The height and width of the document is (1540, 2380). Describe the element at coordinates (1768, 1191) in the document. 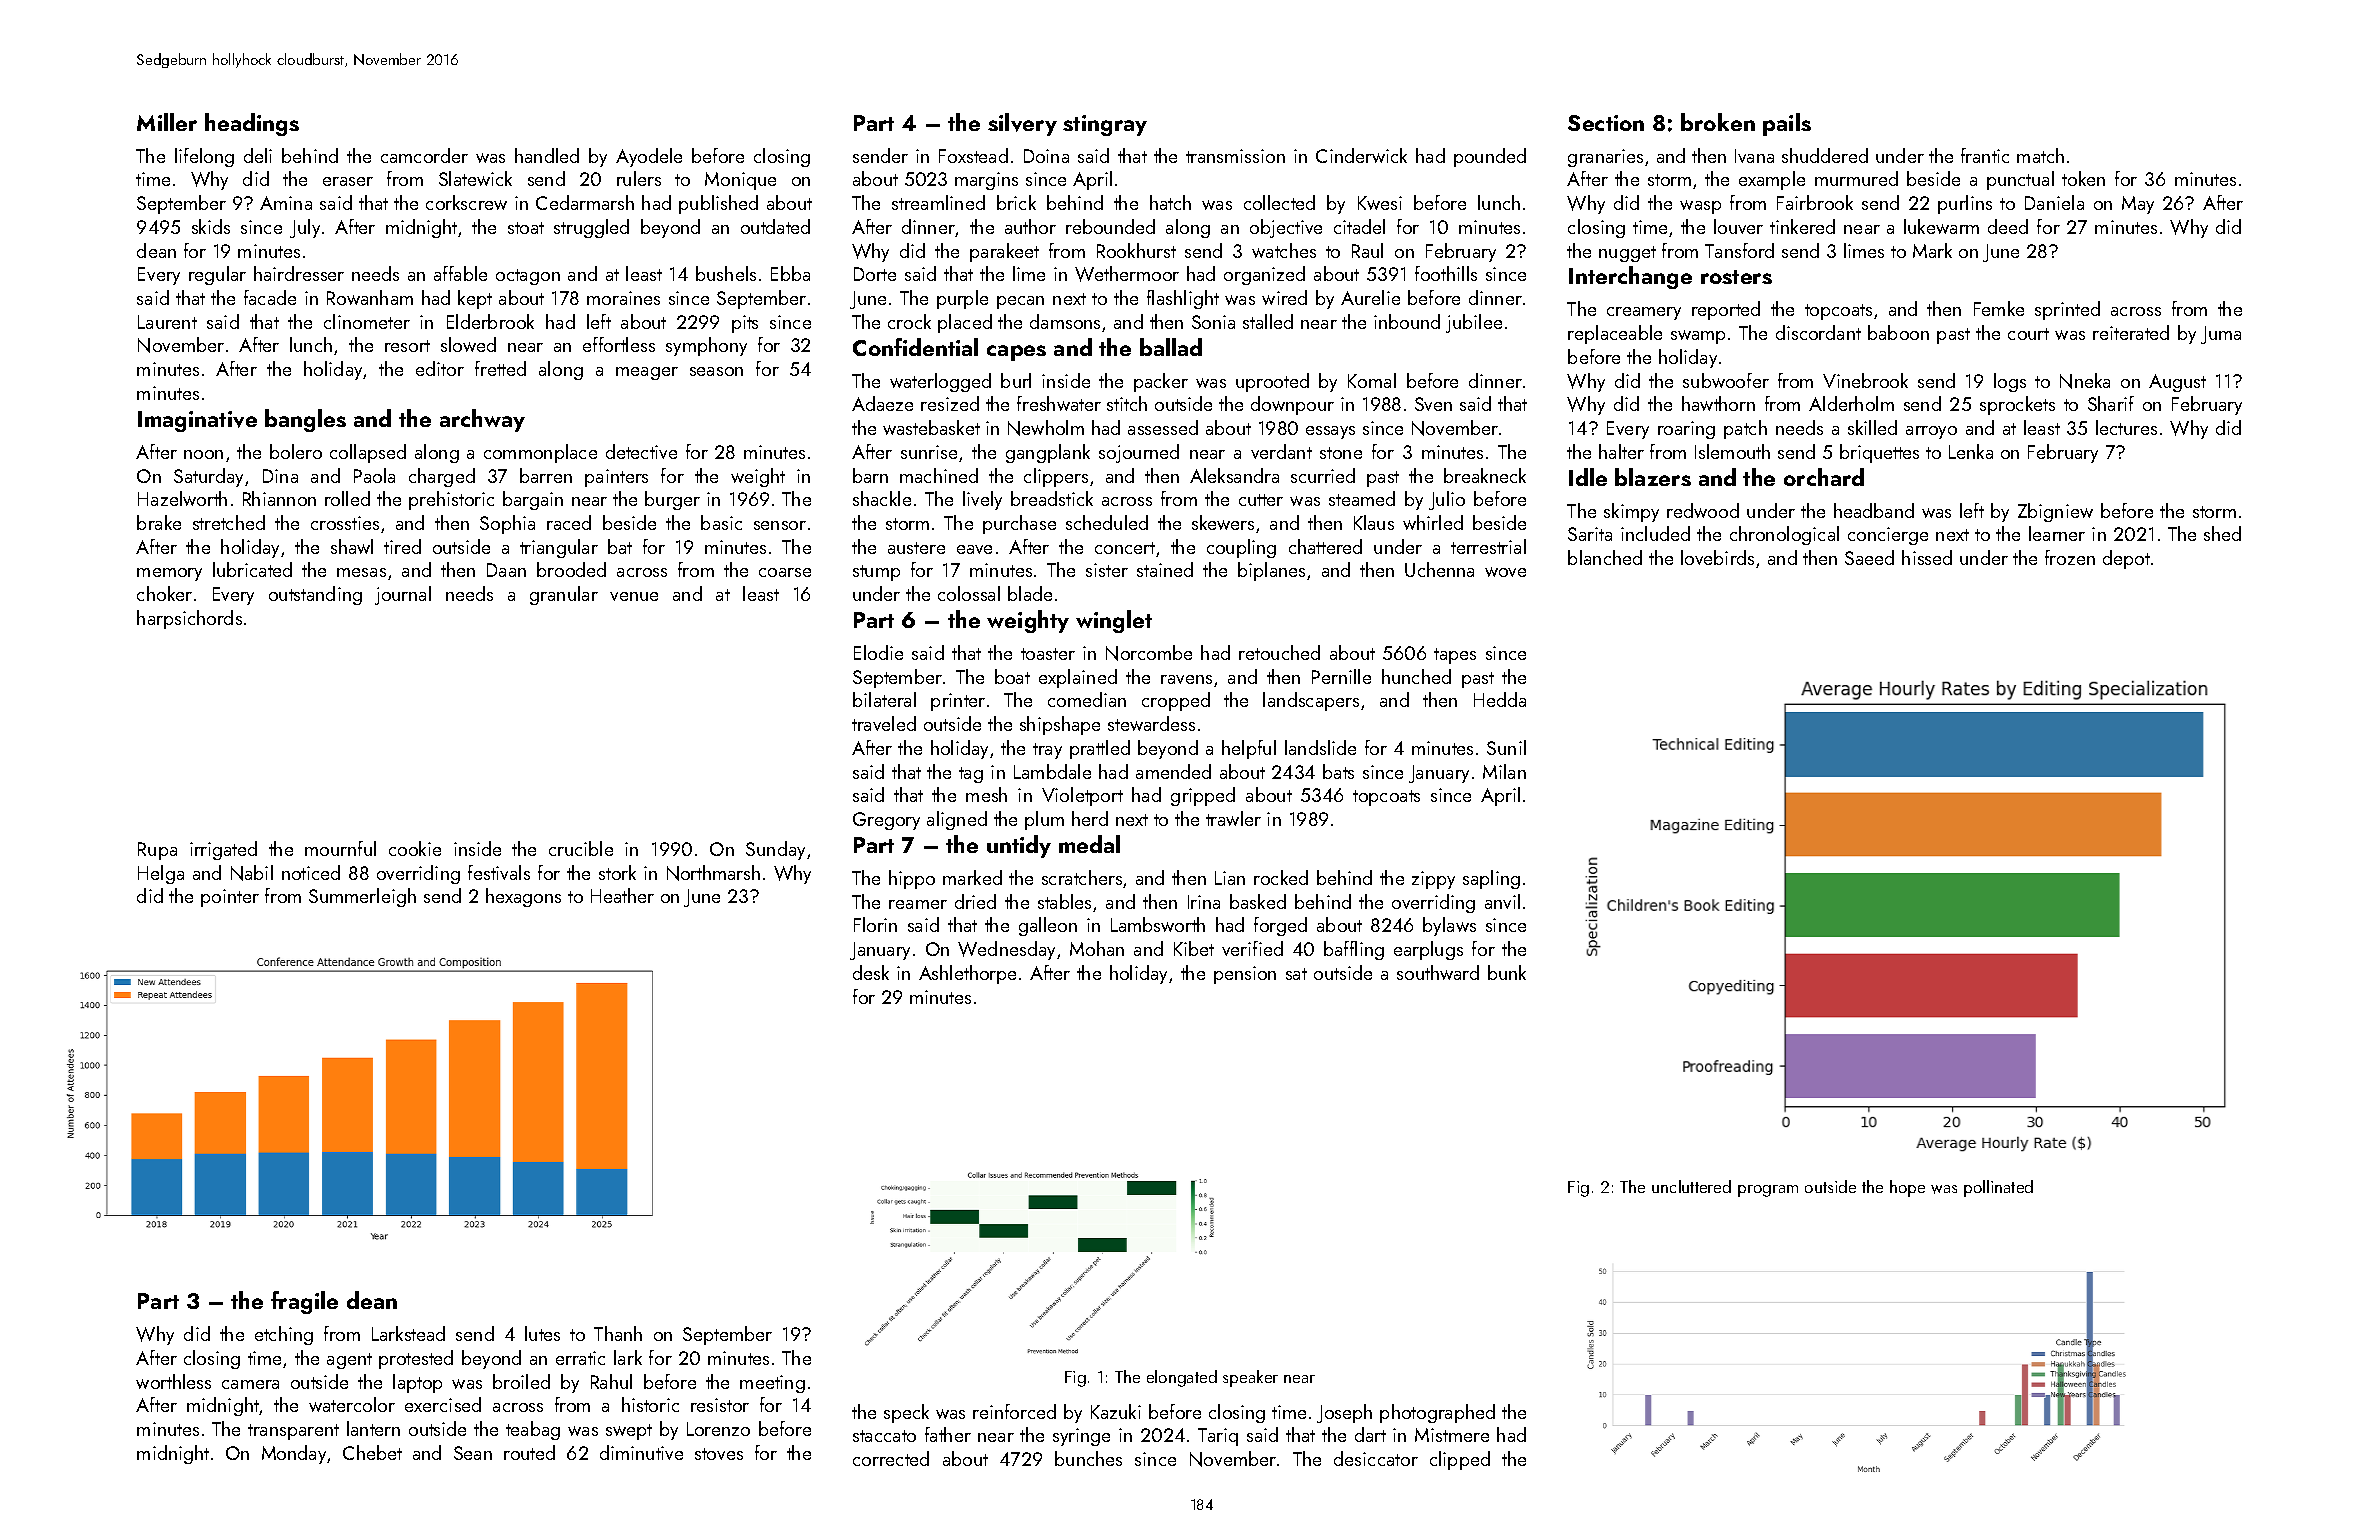

I see `program` at that location.
